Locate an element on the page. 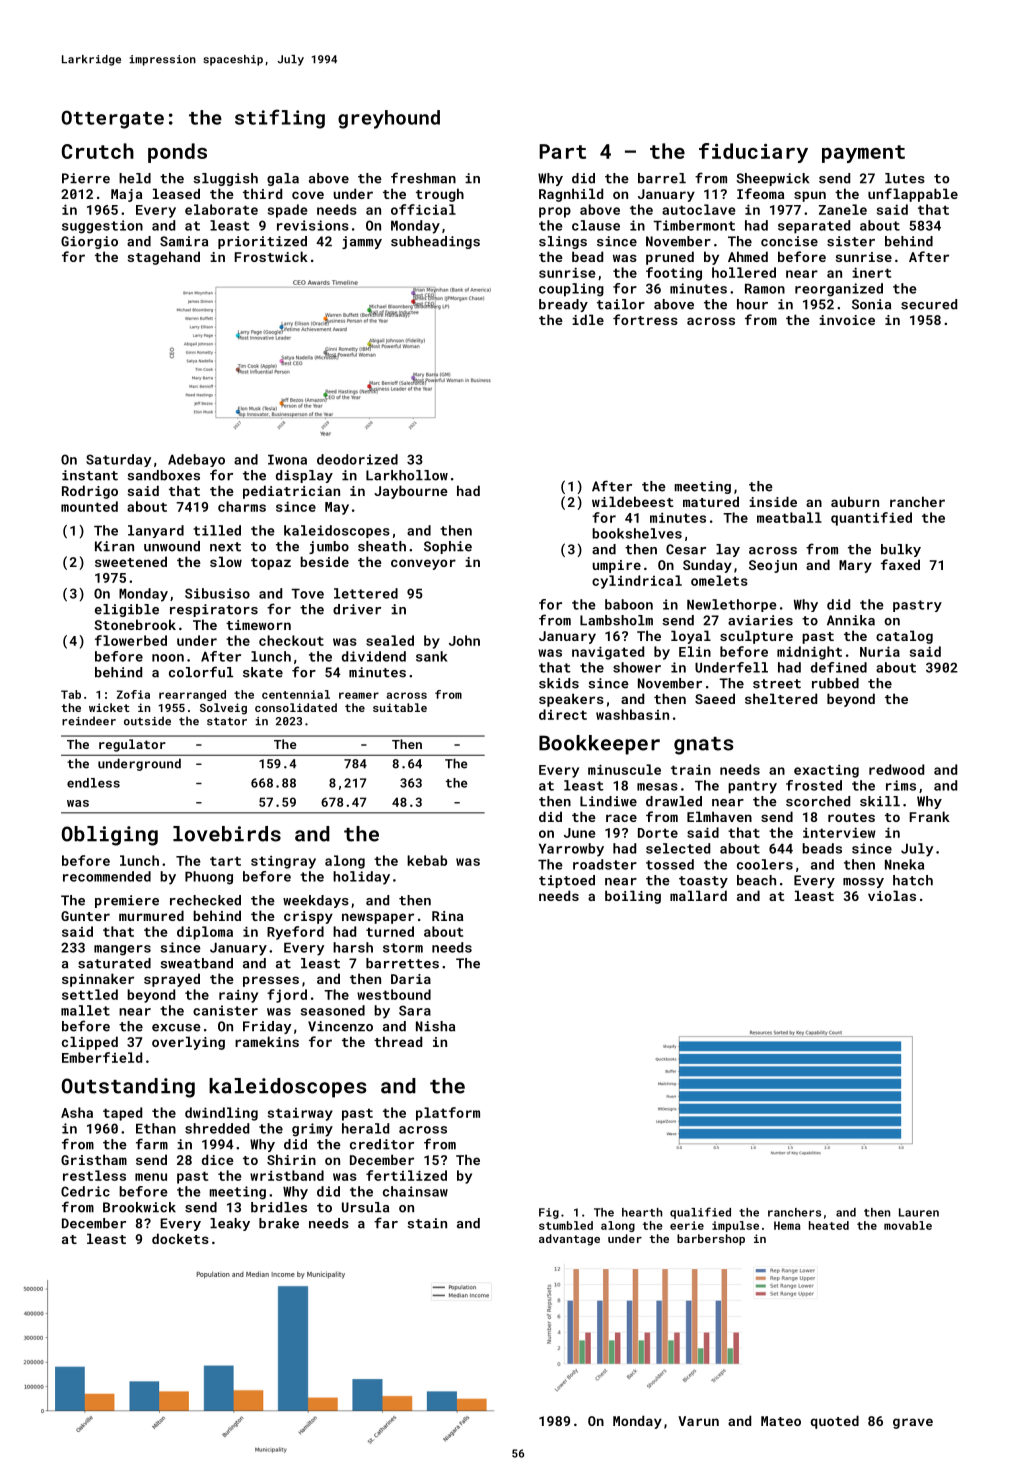  jammy is located at coordinates (362, 242).
